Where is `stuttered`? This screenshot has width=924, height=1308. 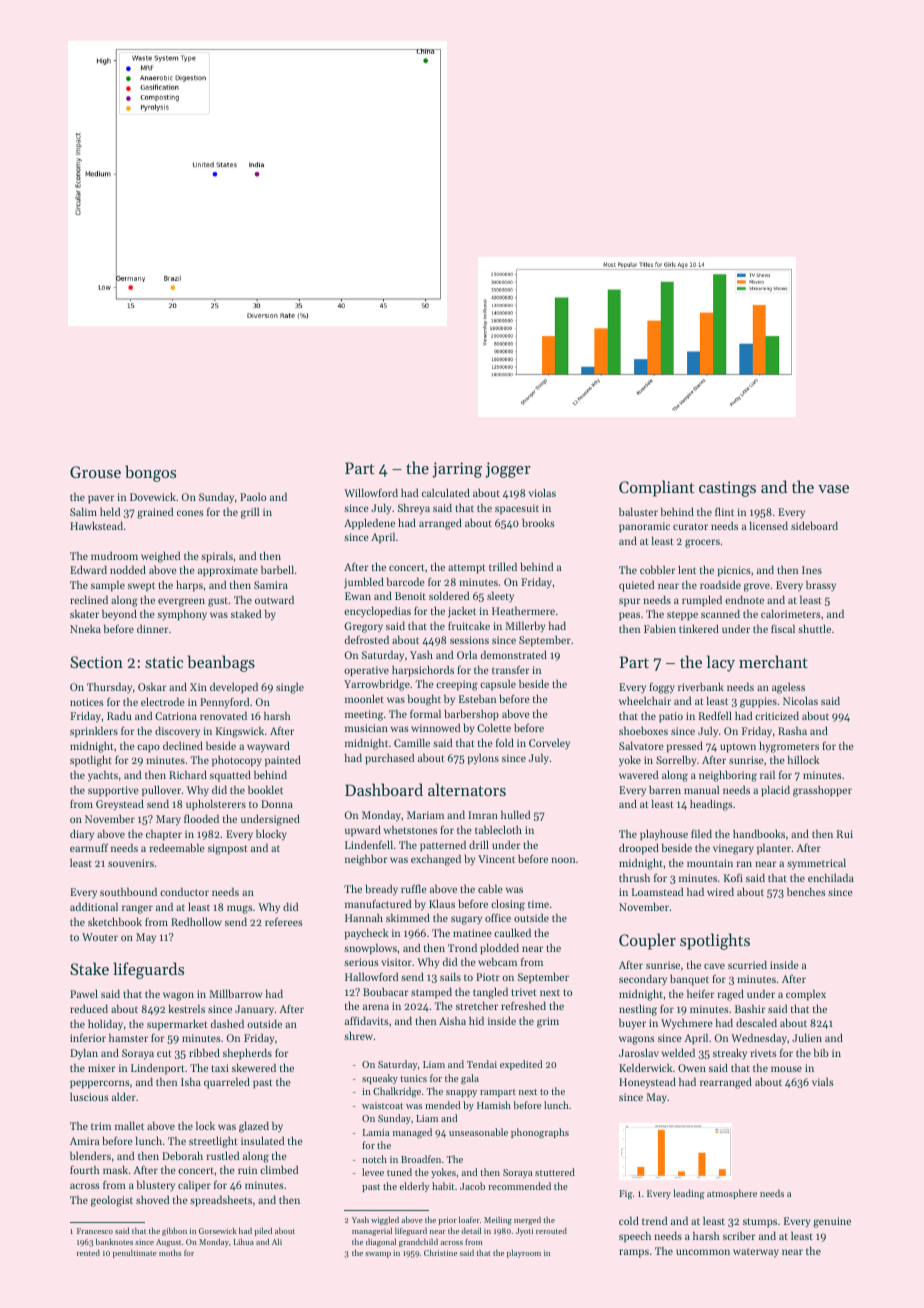 stuttered is located at coordinates (555, 1172).
